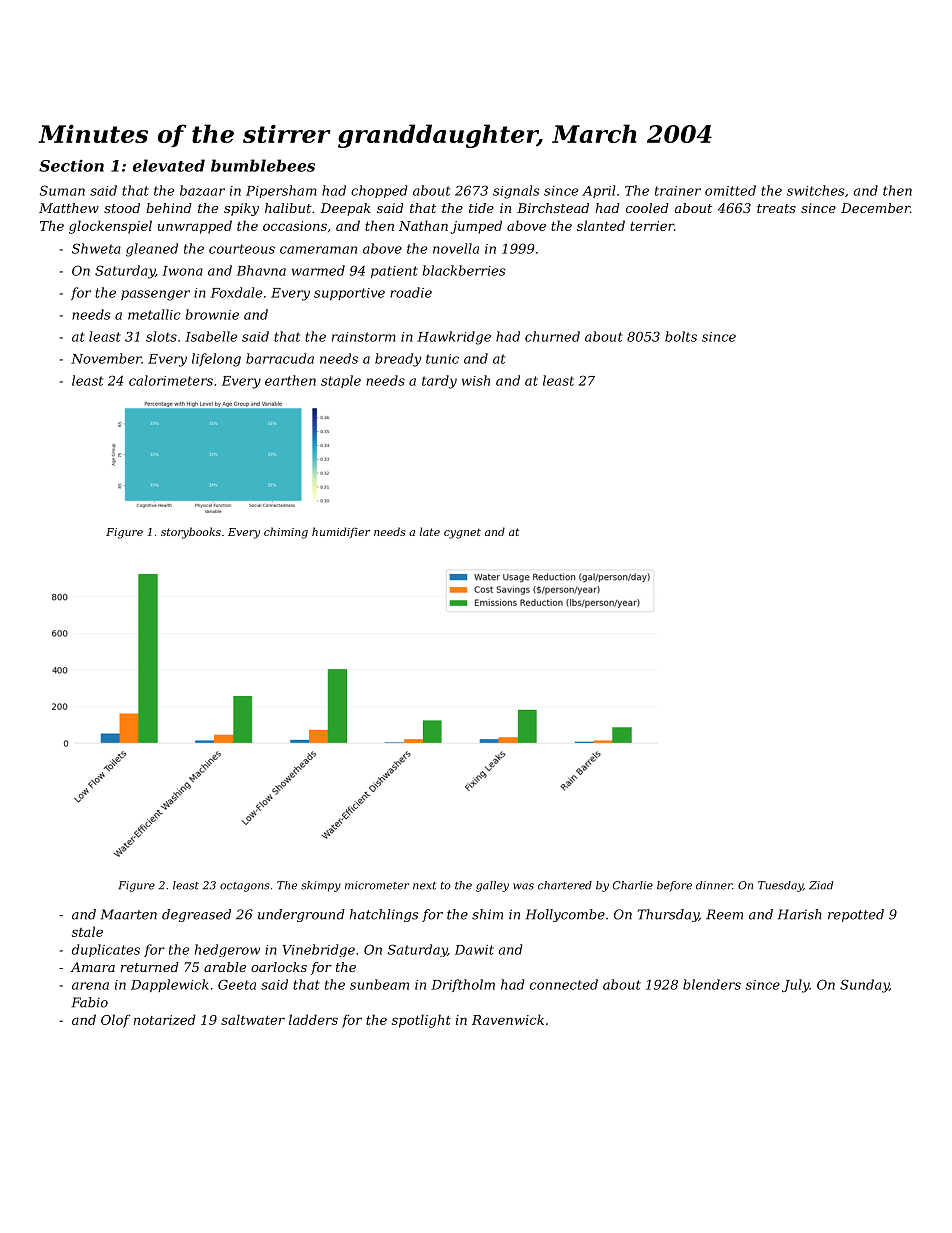 This screenshot has height=1233, width=952. What do you see at coordinates (815, 190) in the screenshot?
I see `switches` at bounding box center [815, 190].
